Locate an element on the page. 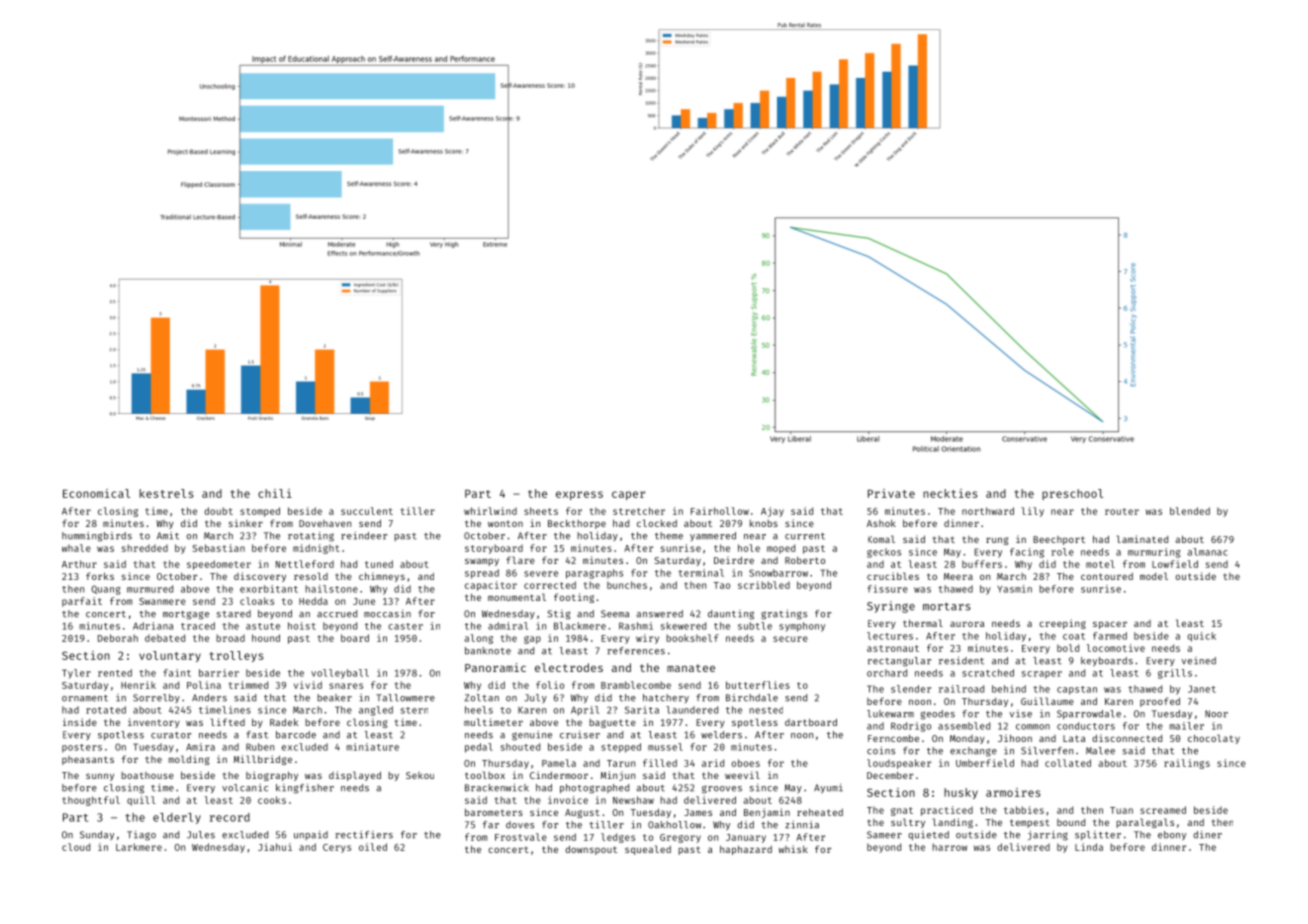  fast is located at coordinates (257, 735).
